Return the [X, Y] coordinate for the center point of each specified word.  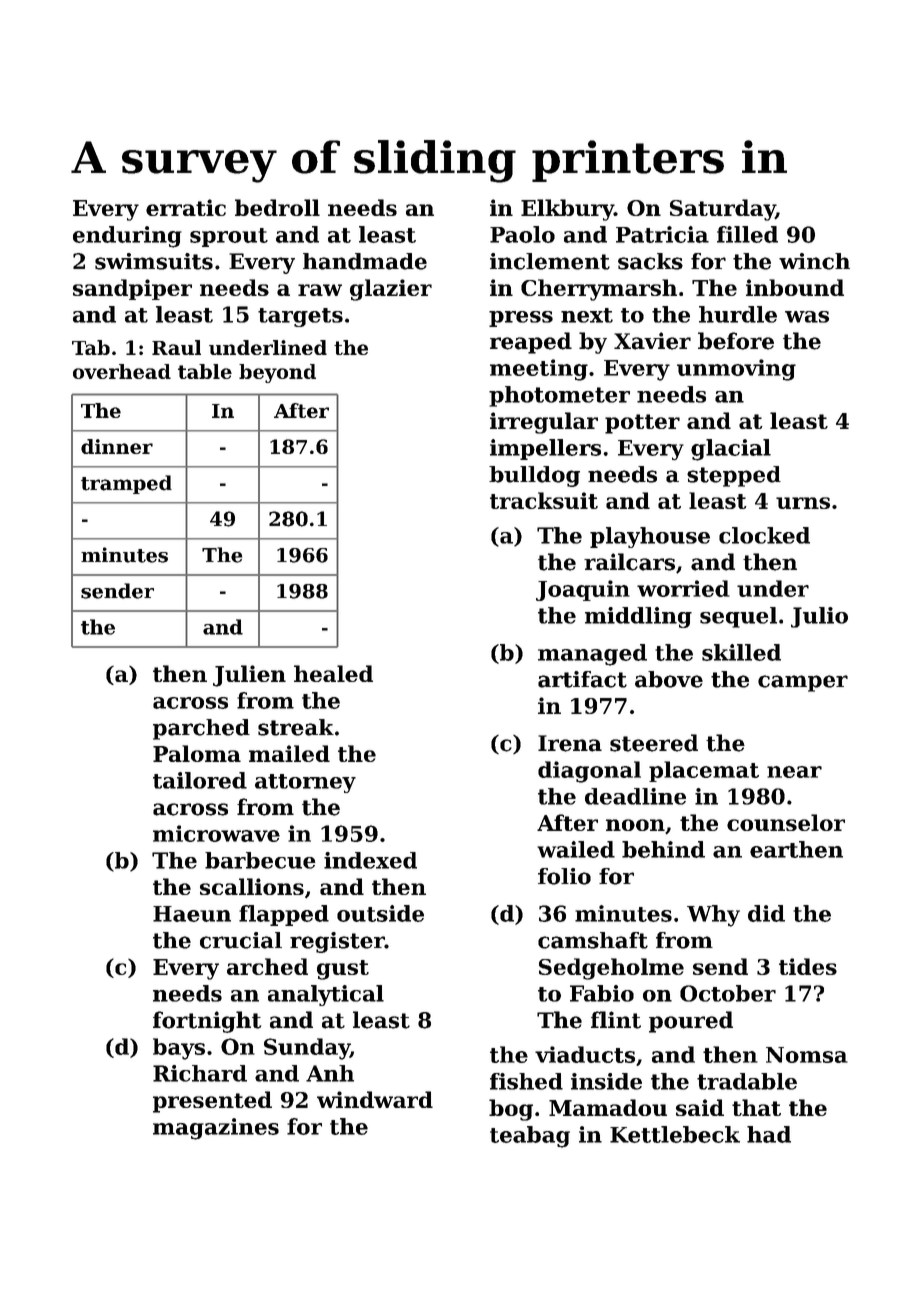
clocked [764, 535]
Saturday [722, 210]
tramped [126, 484]
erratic [186, 207]
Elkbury [567, 210]
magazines [216, 1129]
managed [592, 655]
